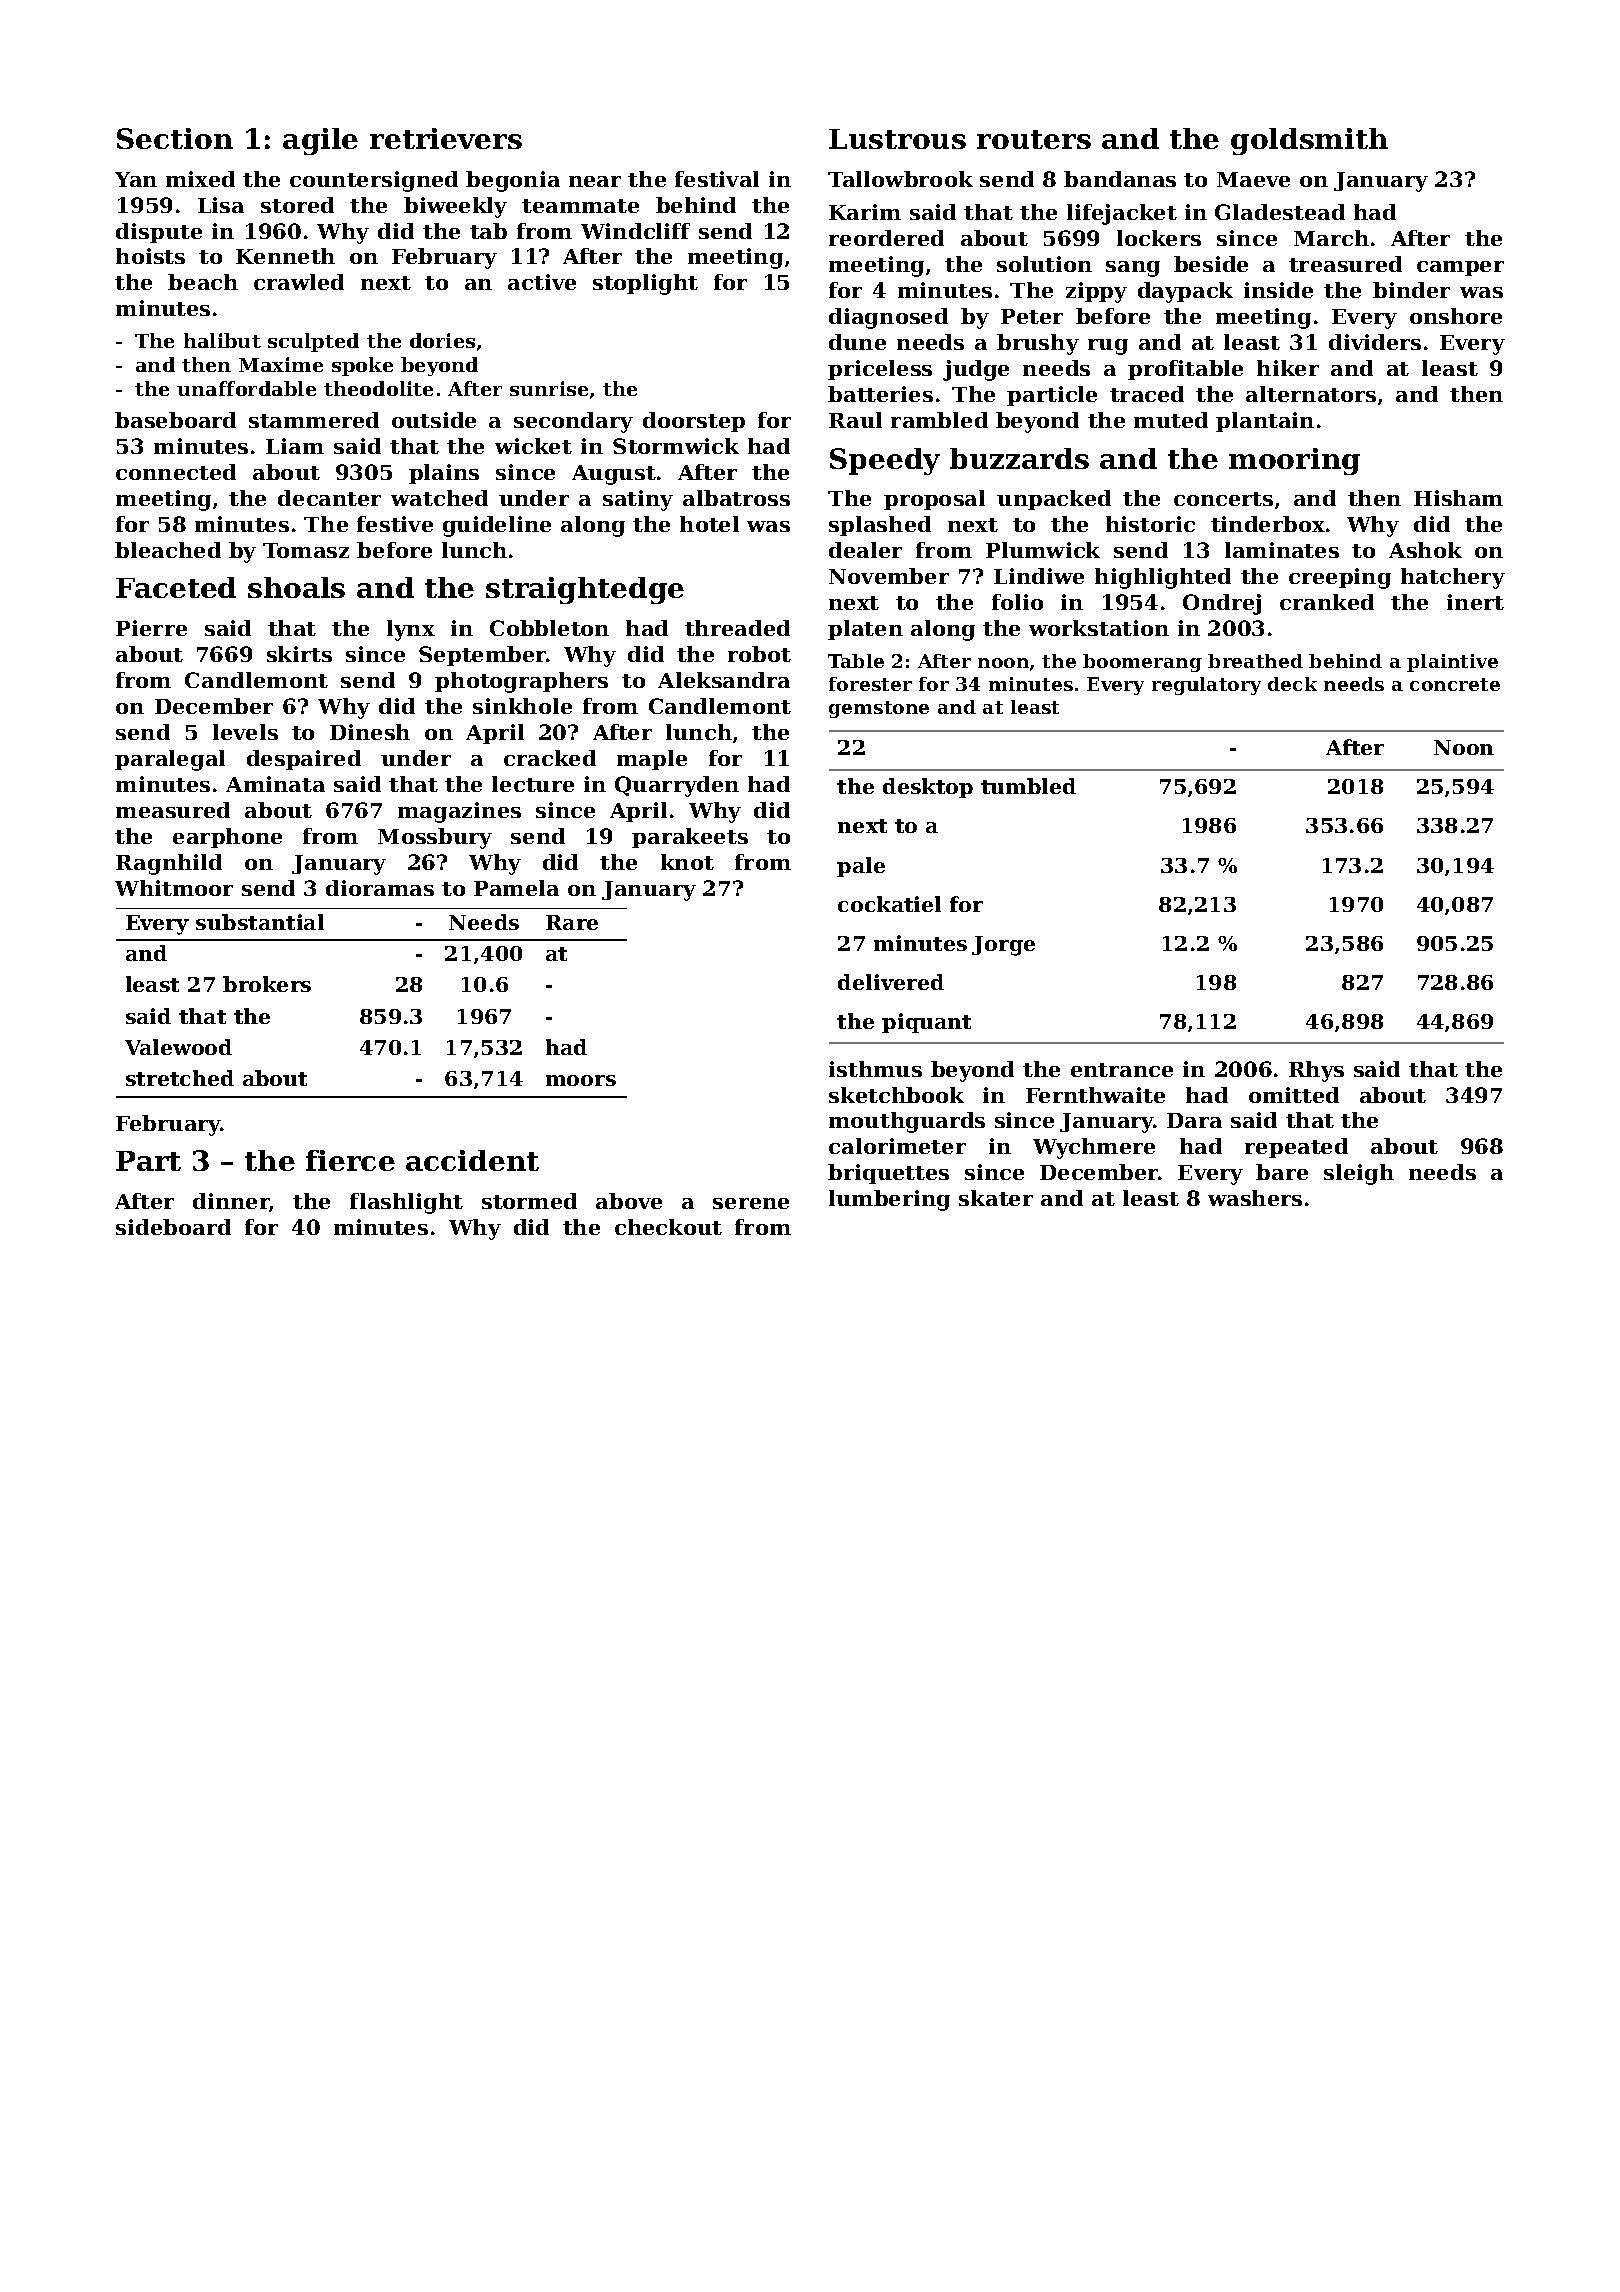 This screenshot has width=1620, height=2292. I want to click on boomerang, so click(1142, 663).
